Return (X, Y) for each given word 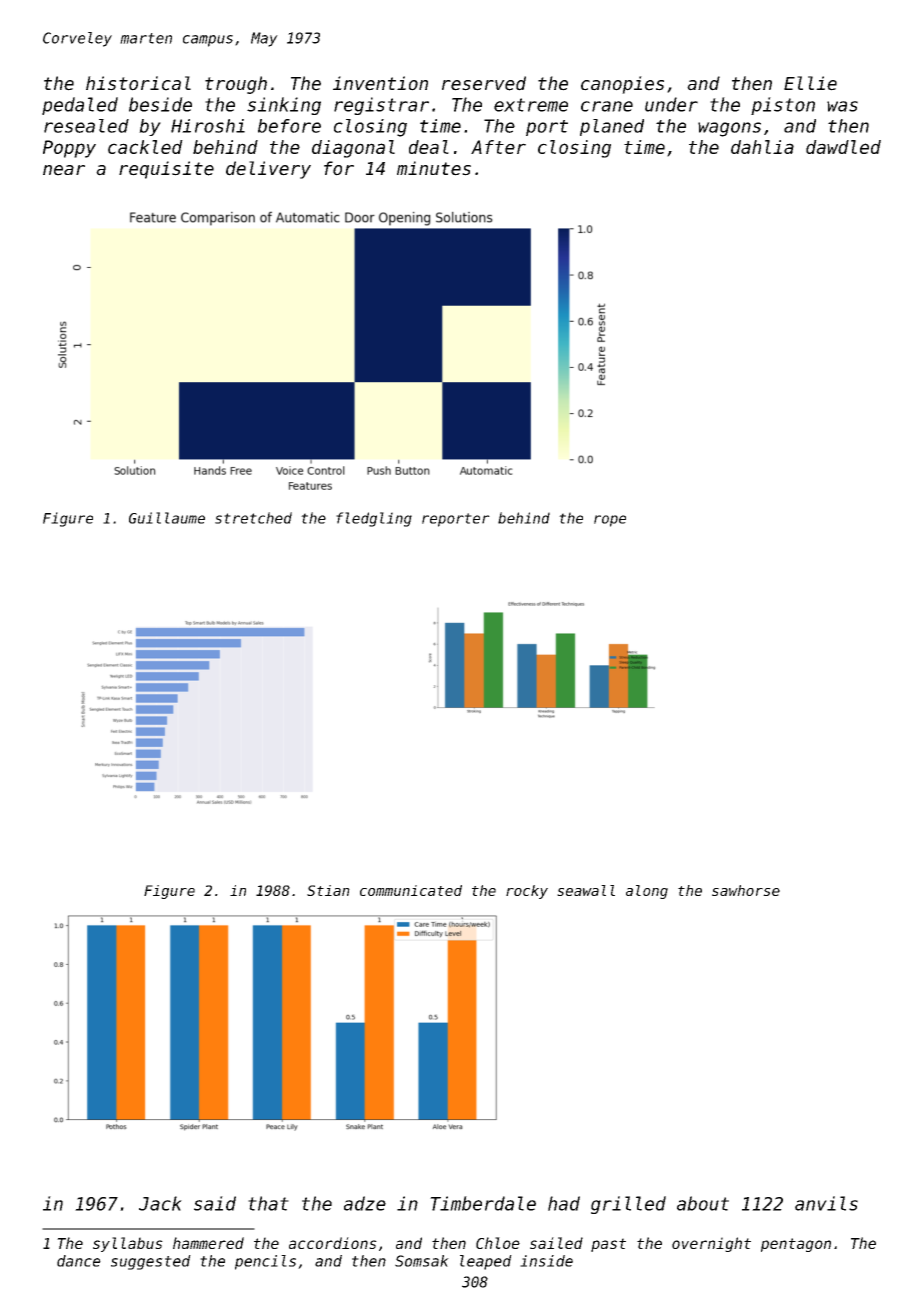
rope (610, 521)
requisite (166, 170)
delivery (268, 170)
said (215, 1203)
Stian (328, 890)
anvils (826, 1203)
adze (365, 1203)
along (647, 892)
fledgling (374, 519)
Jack (160, 1203)
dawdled (843, 147)
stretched (253, 518)
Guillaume (167, 518)
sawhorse (746, 890)
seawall (586, 890)
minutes (434, 168)
